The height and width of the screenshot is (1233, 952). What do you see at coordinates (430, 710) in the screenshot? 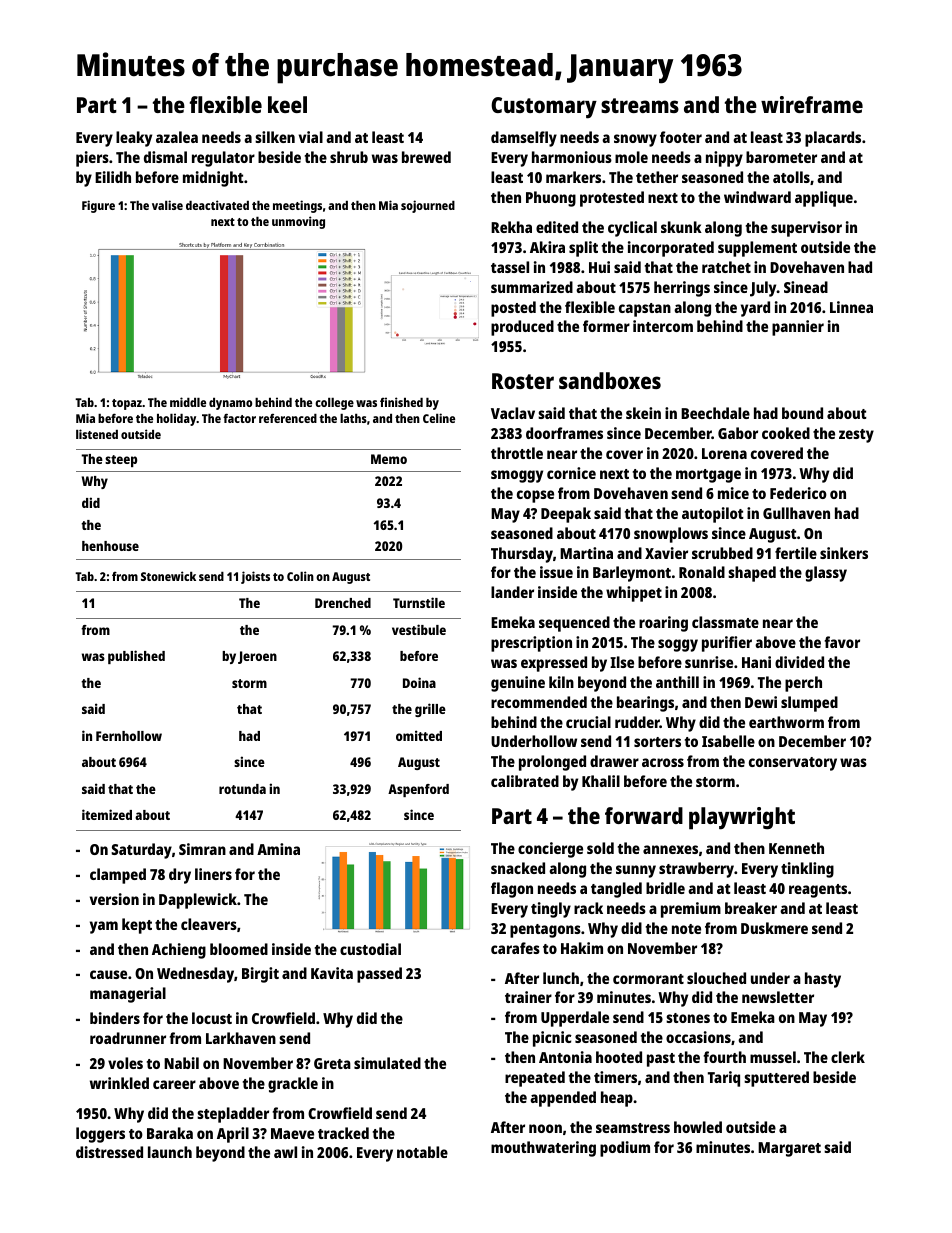
I see `grille` at bounding box center [430, 710].
